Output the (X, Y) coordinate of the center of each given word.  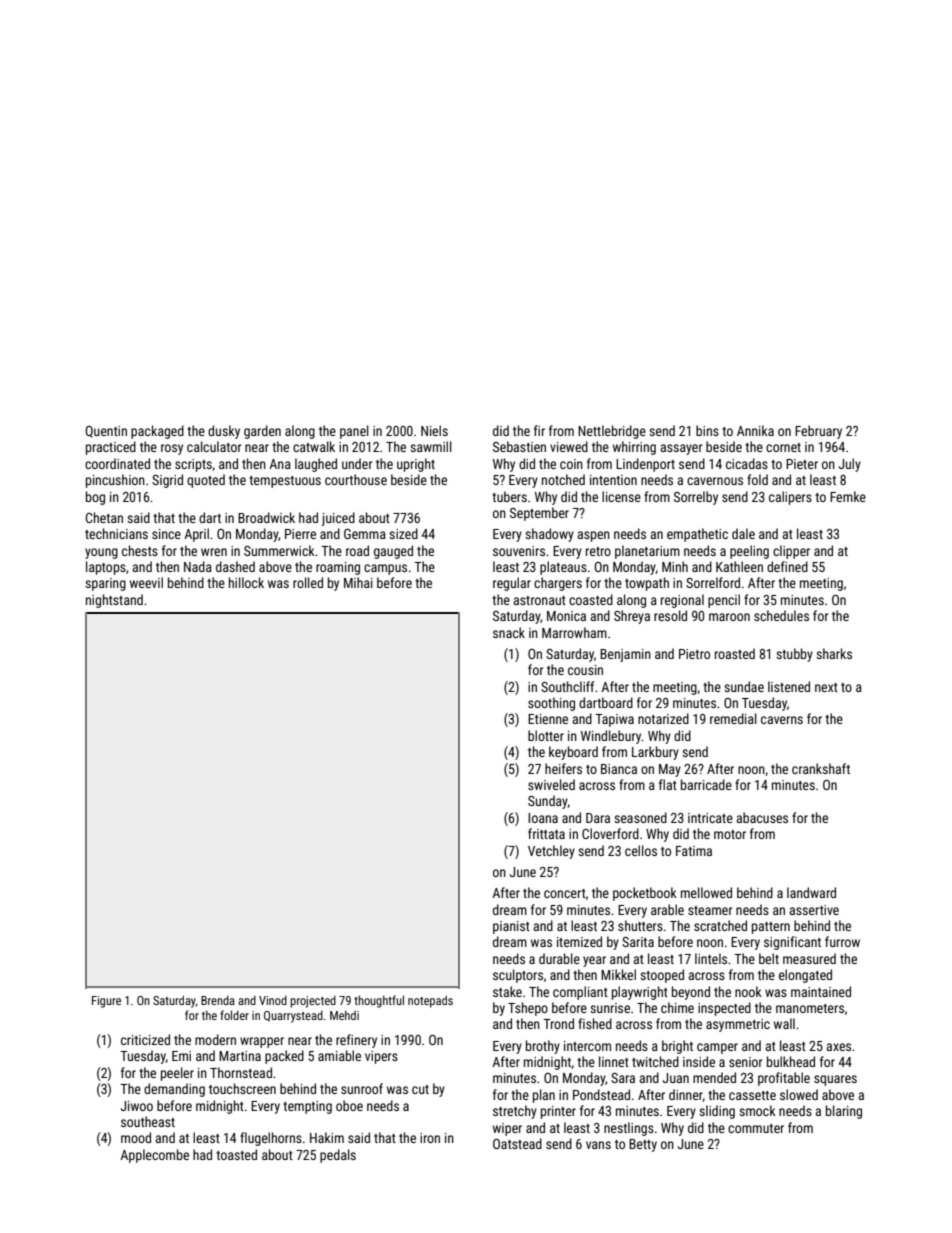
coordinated (117, 463)
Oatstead (517, 1143)
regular (512, 584)
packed (284, 1057)
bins (707, 430)
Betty (643, 1145)
